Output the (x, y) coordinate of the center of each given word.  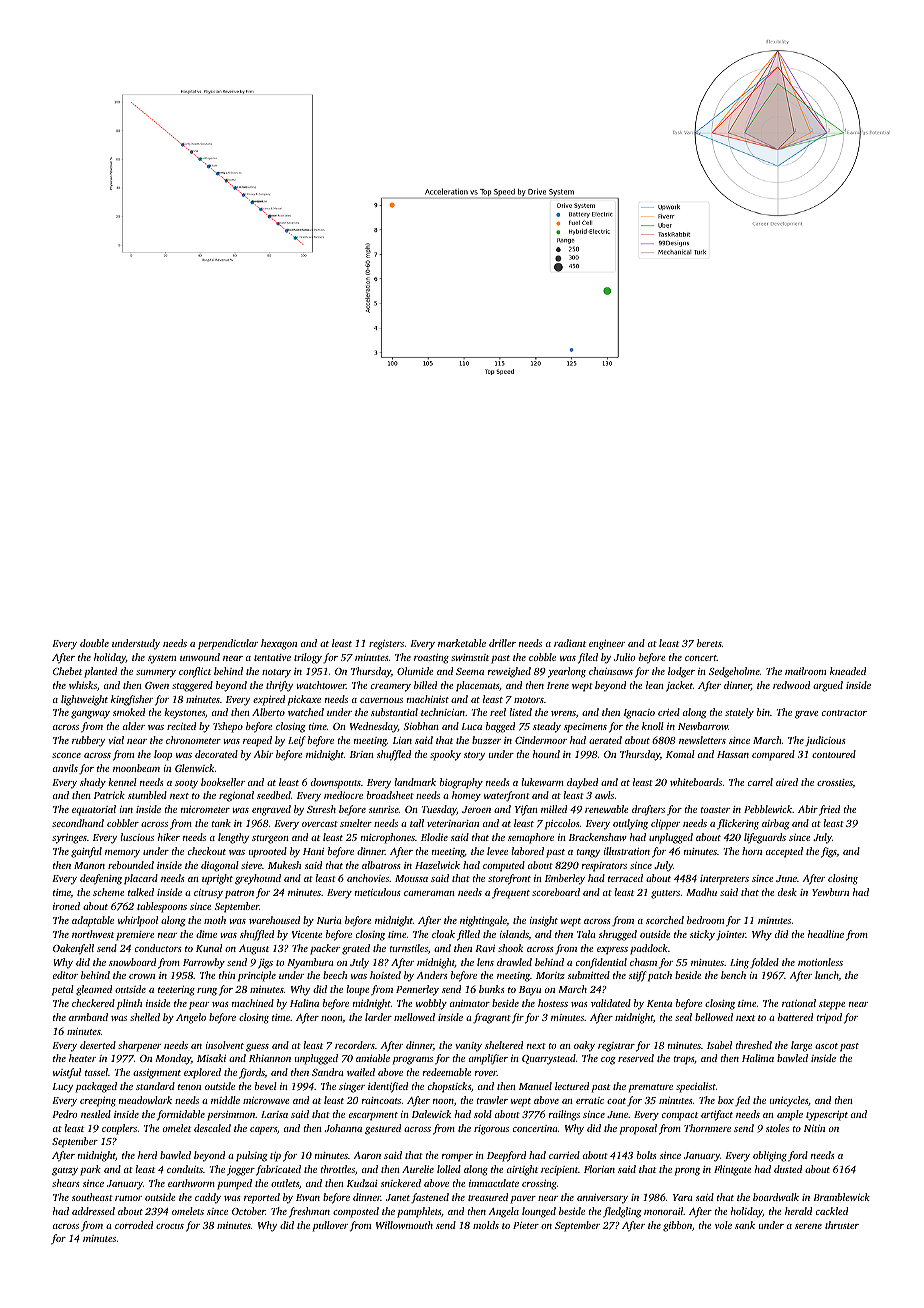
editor (65, 975)
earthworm (191, 1183)
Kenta (659, 1003)
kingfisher (132, 700)
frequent (511, 893)
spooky (445, 755)
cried (669, 712)
